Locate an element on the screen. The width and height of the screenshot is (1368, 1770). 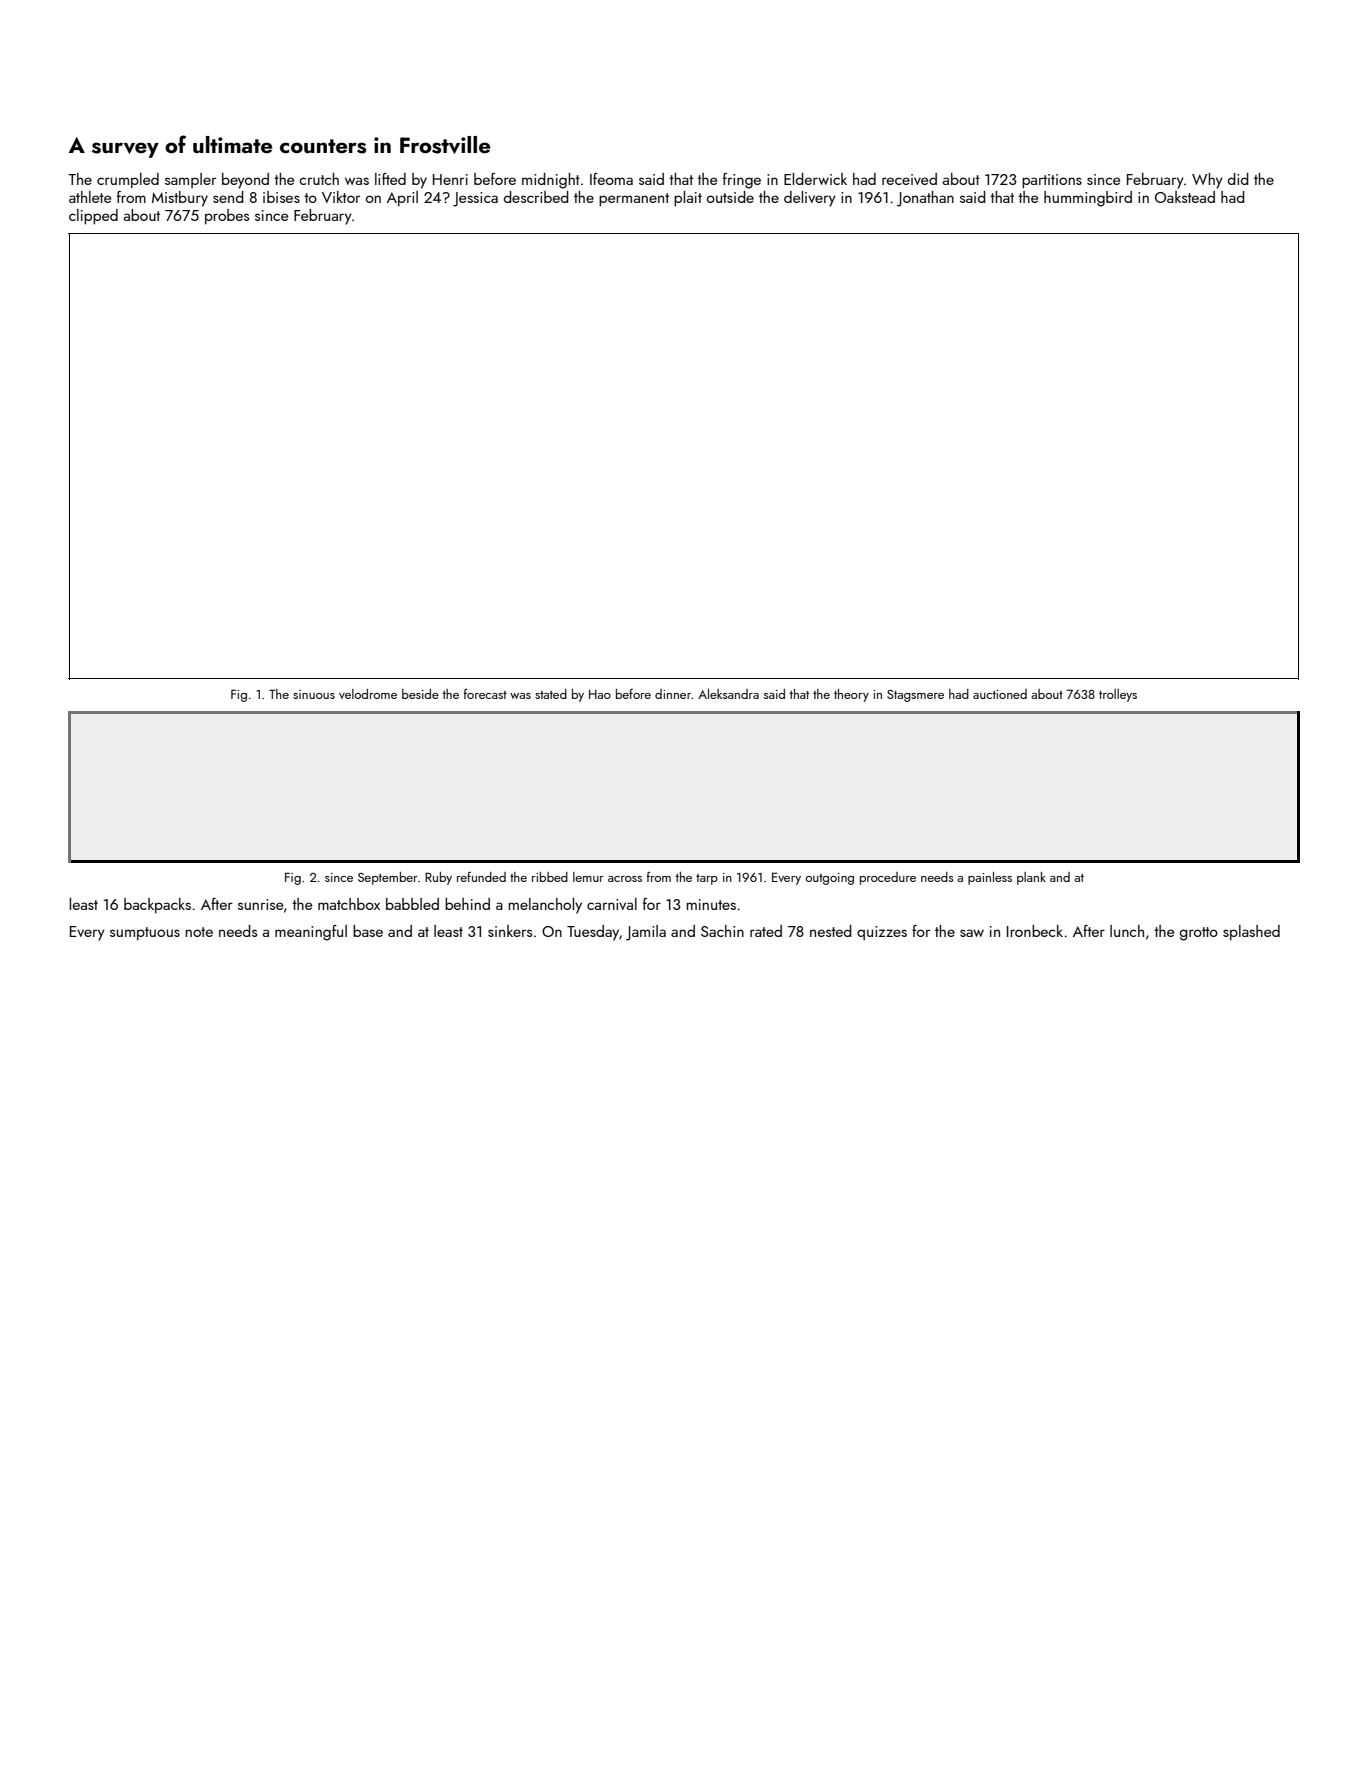
saw is located at coordinates (972, 933).
